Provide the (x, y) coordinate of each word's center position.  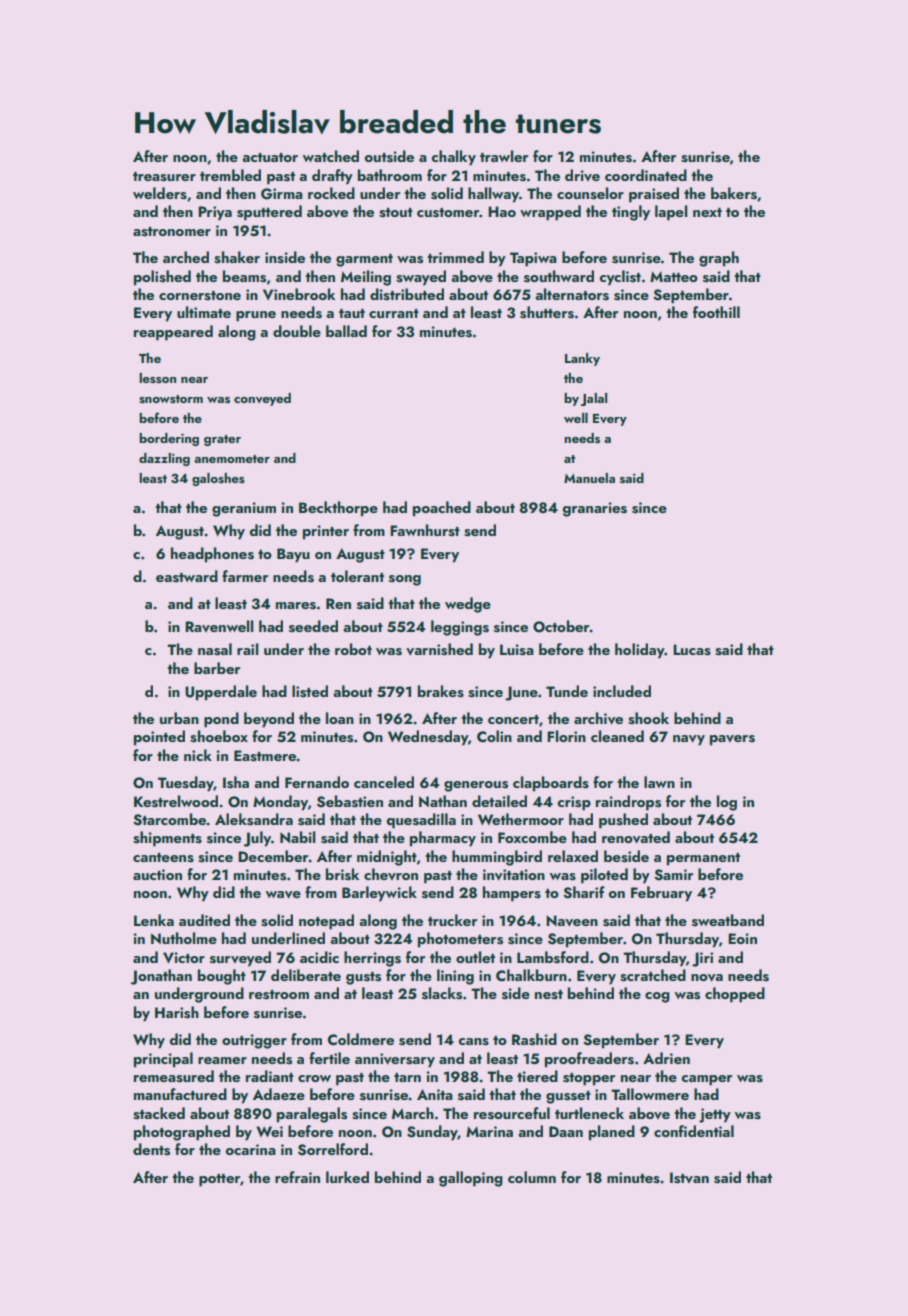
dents (151, 1149)
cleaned (617, 736)
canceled (384, 782)
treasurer (164, 177)
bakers (734, 193)
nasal (215, 649)
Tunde (567, 691)
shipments (167, 839)
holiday (640, 651)
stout (396, 213)
